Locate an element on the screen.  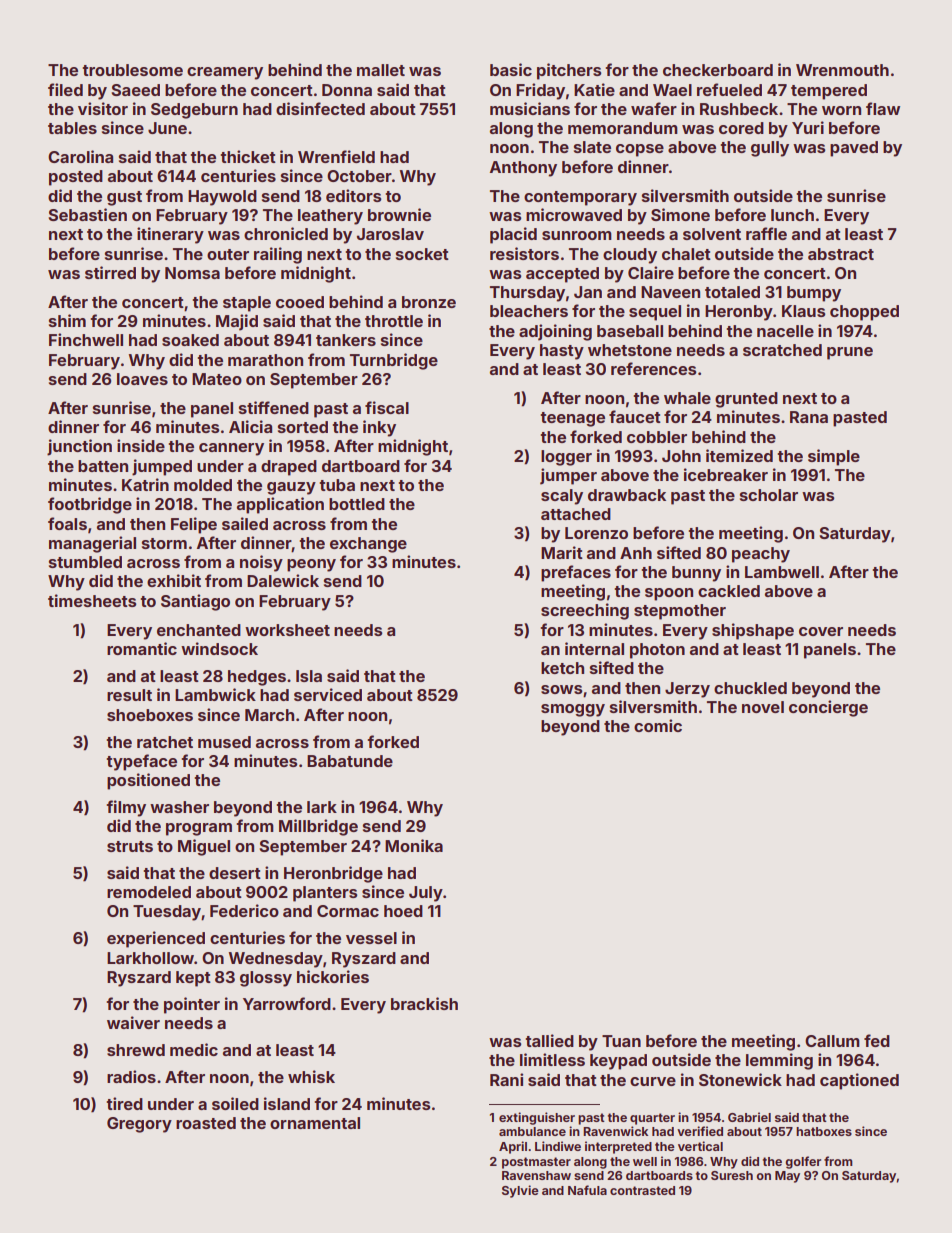
Tuan is located at coordinates (621, 1041).
